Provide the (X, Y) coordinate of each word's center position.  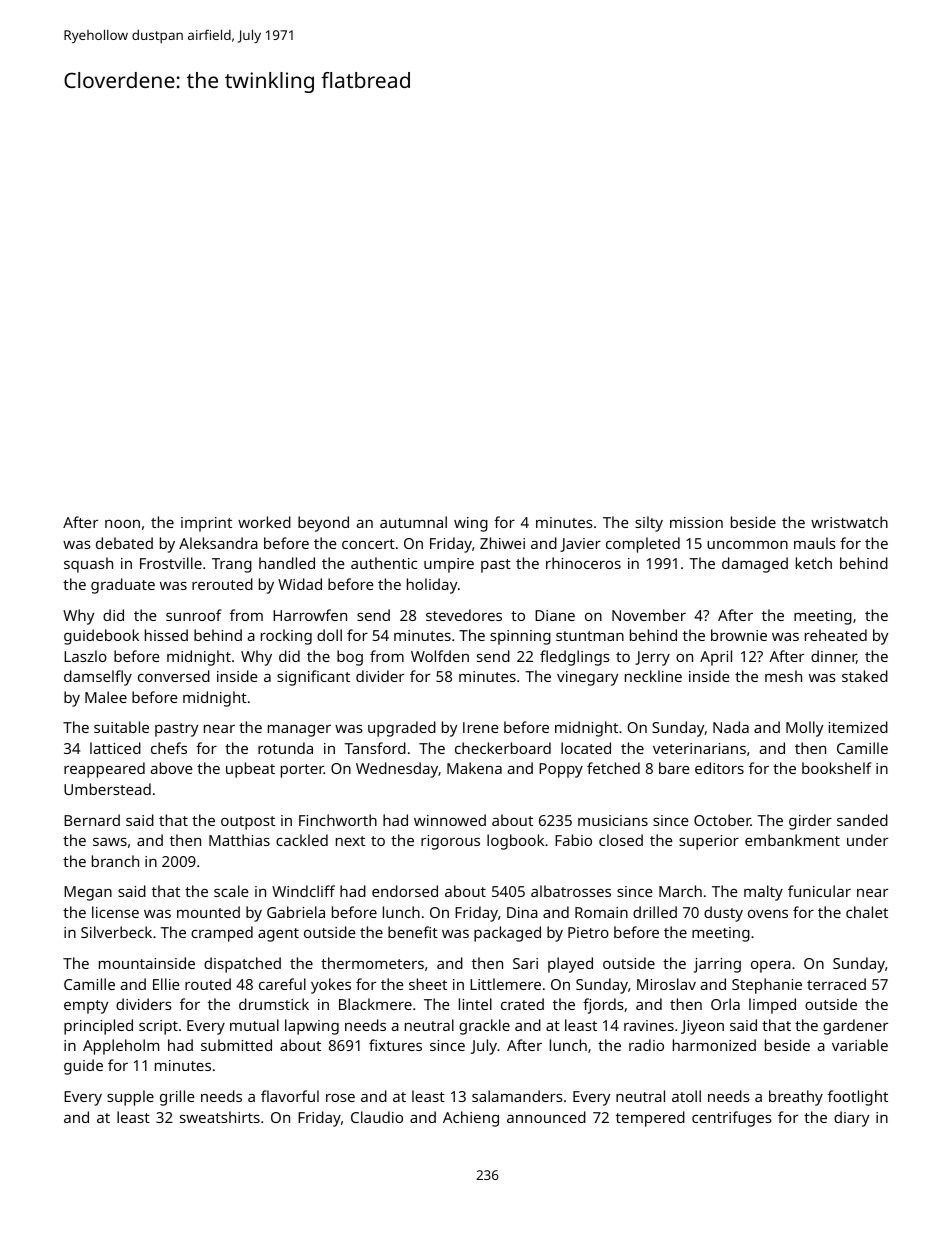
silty (649, 524)
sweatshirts (220, 1117)
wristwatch (849, 522)
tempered (650, 1119)
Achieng (471, 1119)
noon (122, 523)
